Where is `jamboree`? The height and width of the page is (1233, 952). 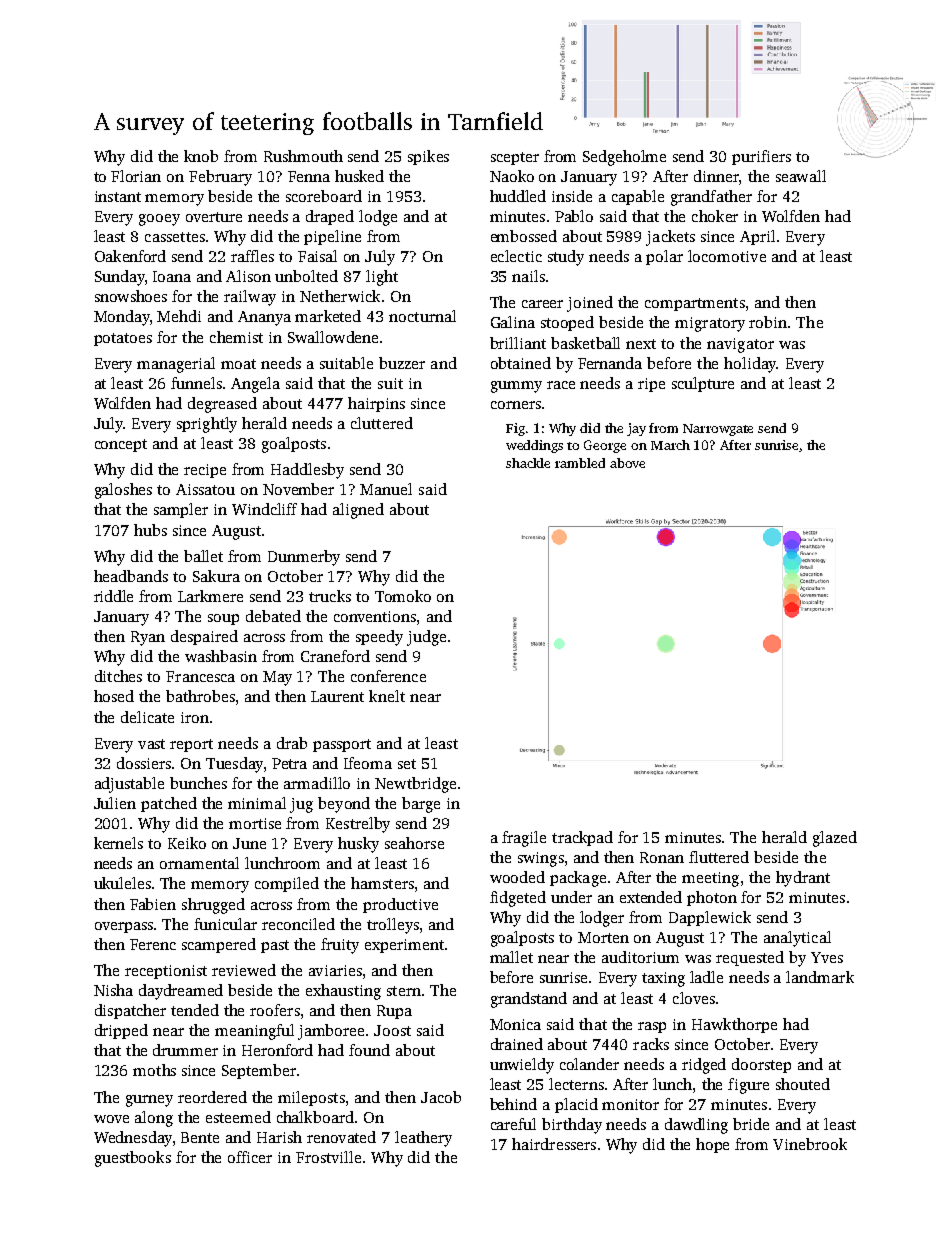
jamboree is located at coordinates (331, 1032).
